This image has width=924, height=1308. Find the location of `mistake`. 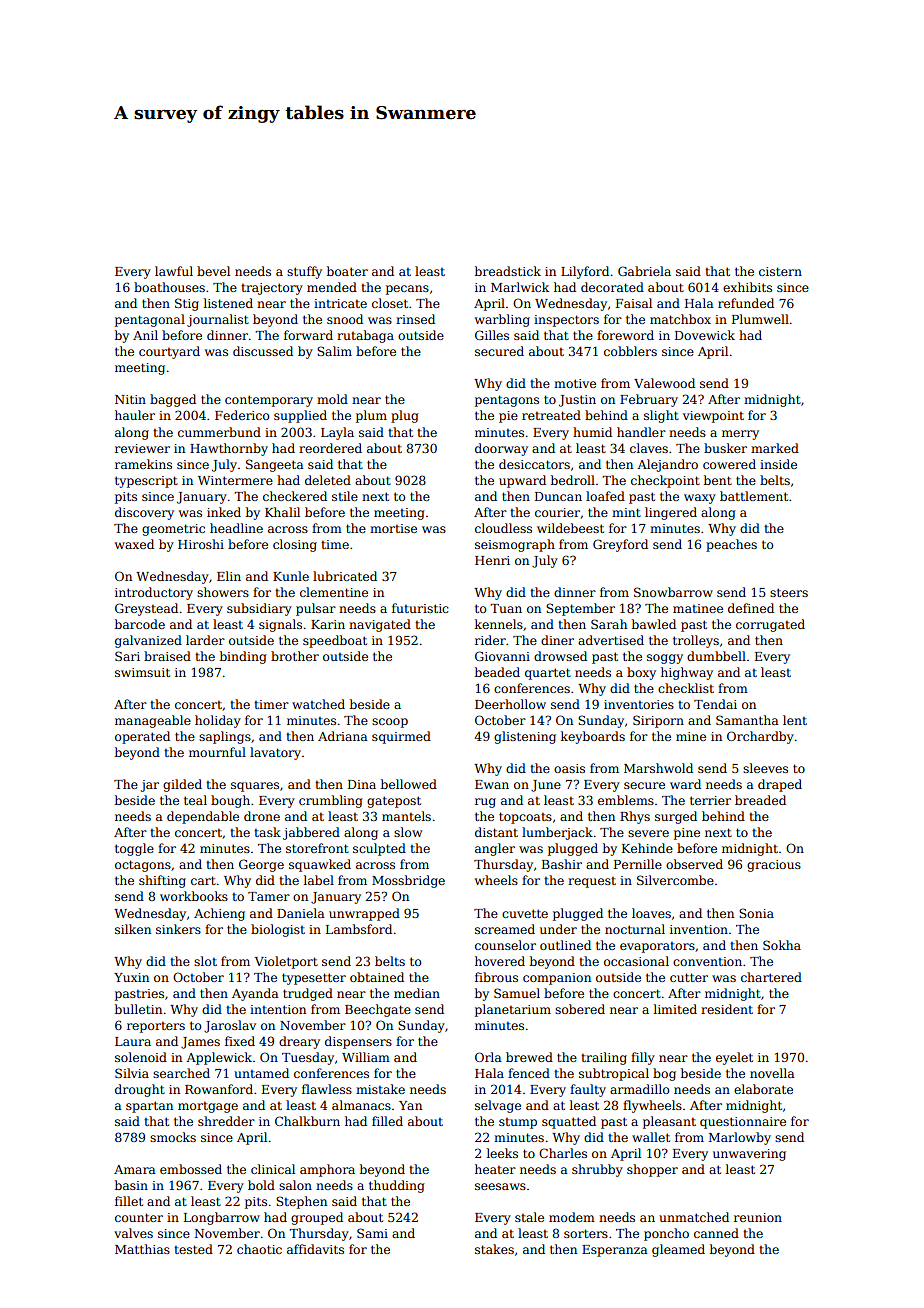

mistake is located at coordinates (380, 1089).
